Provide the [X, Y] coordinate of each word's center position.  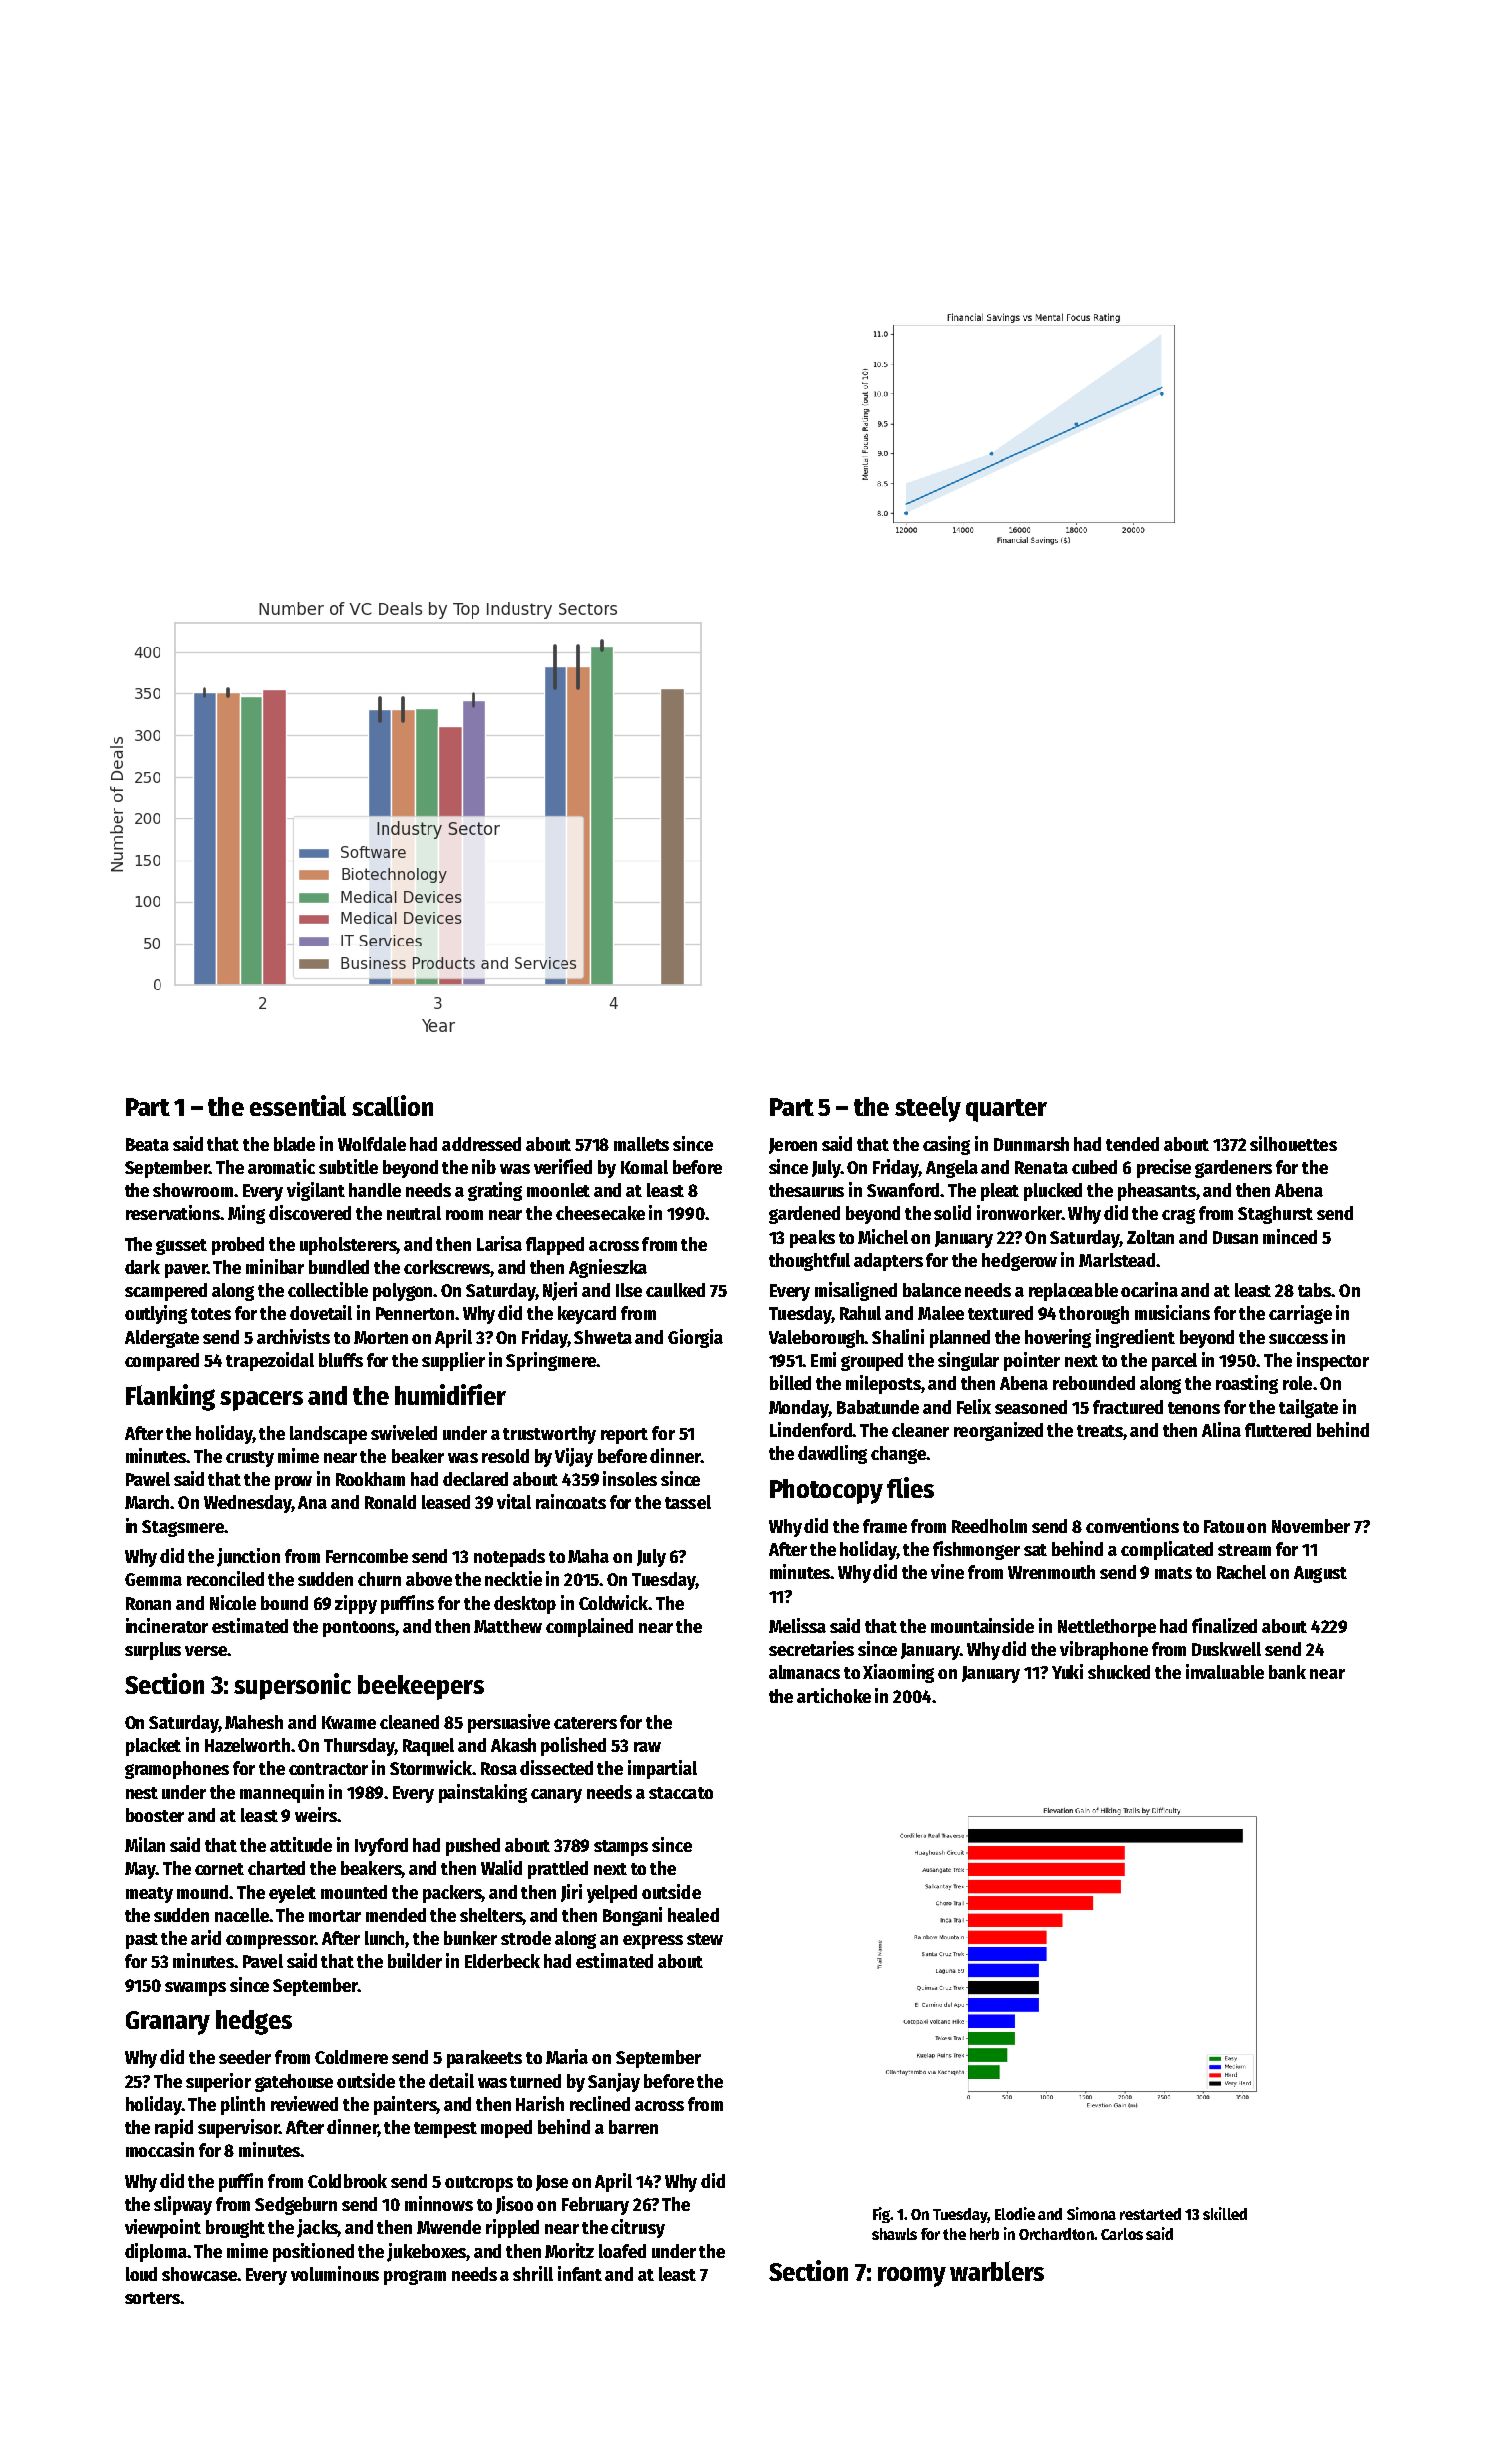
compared [162, 1362]
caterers [585, 1723]
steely [928, 1109]
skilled [1225, 2213]
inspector [1333, 1361]
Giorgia [695, 1338]
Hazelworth [247, 1745]
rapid [174, 2128]
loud [141, 2274]
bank [1287, 1672]
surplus [153, 1651]
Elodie [1015, 2213]
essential [298, 1105]
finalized [1224, 1625]
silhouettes [1293, 1143]
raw [647, 1747]
